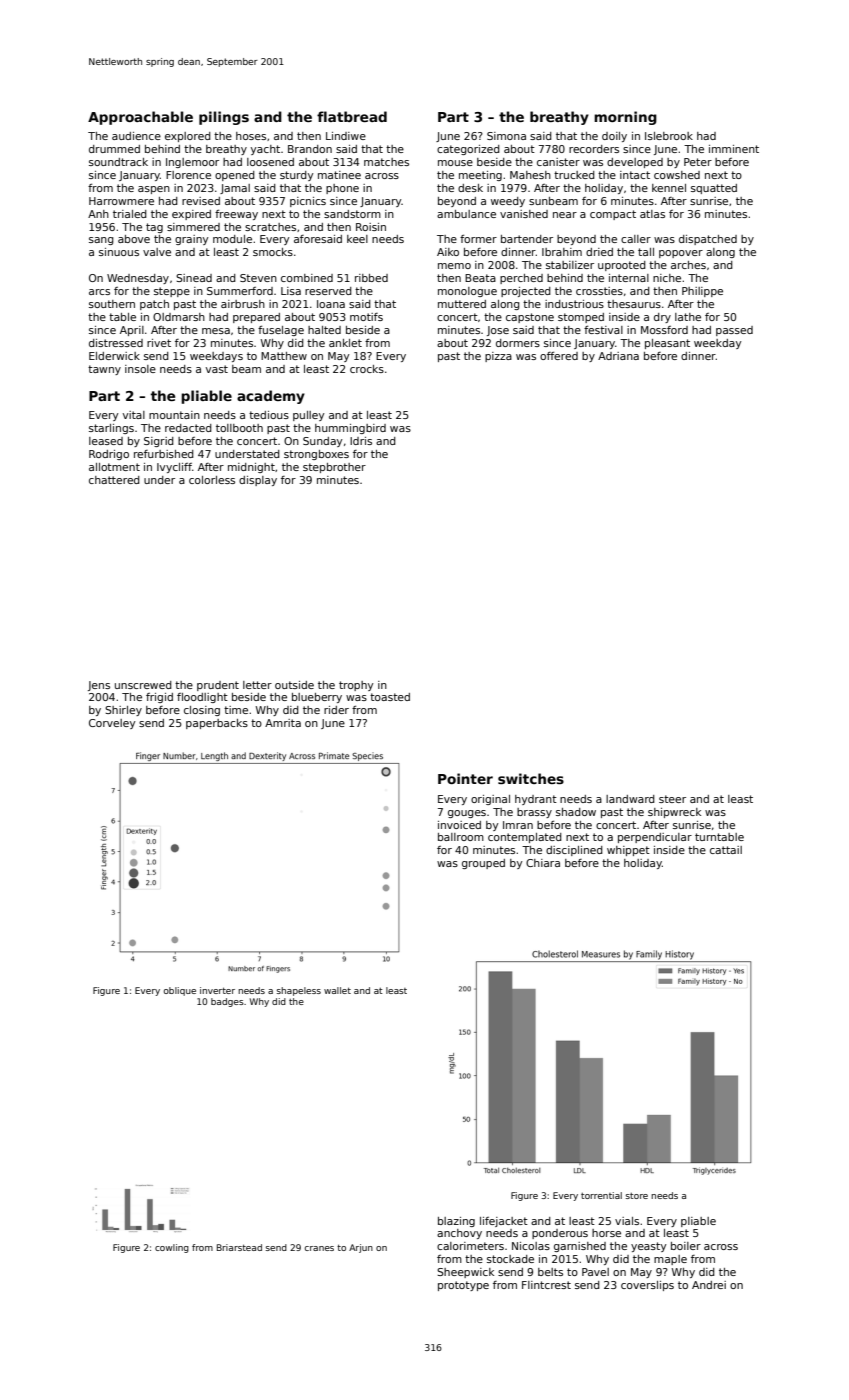 The image size is (849, 1400). What do you see at coordinates (630, 799) in the screenshot?
I see `landward` at bounding box center [630, 799].
